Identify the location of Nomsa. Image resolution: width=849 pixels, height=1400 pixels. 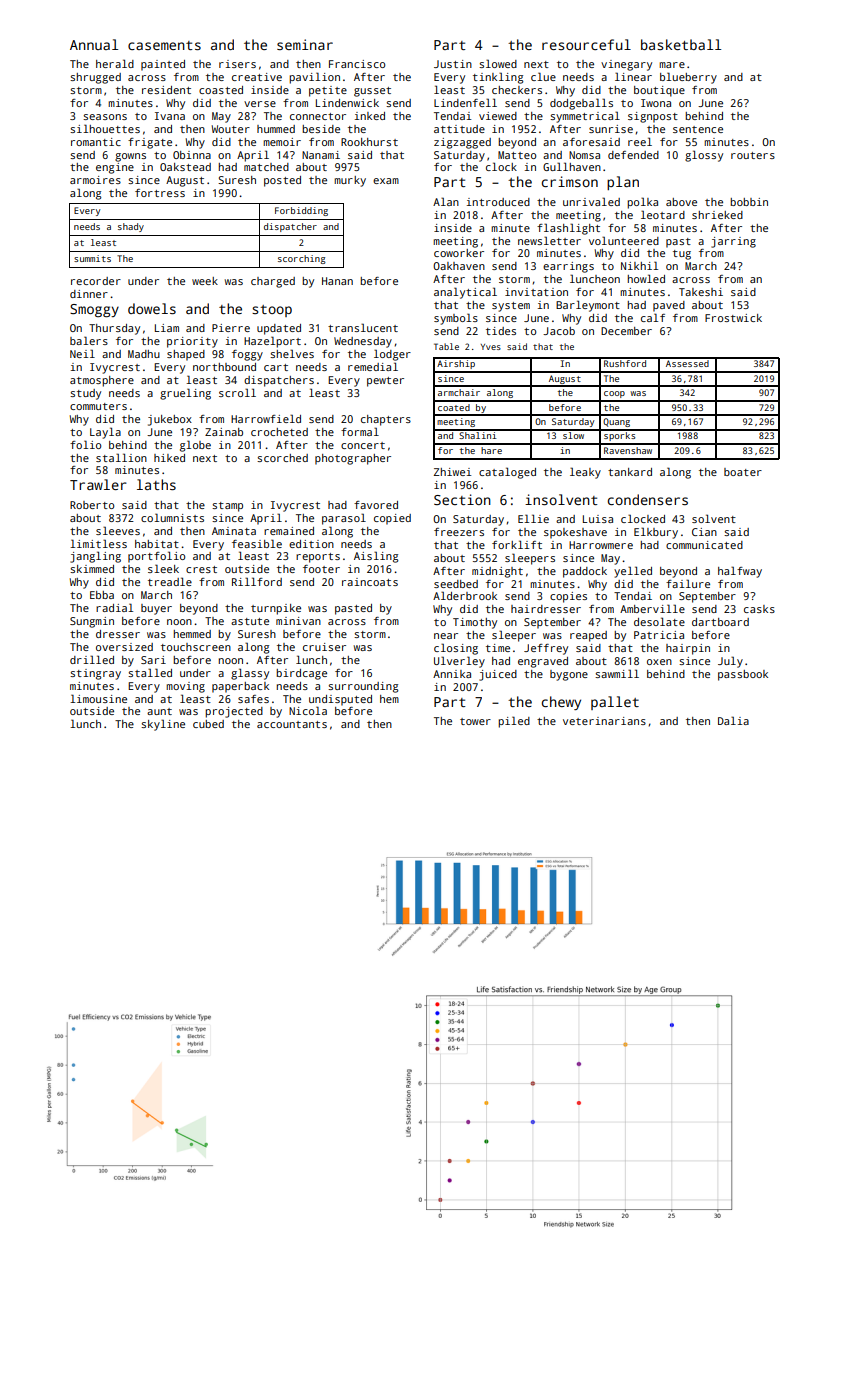
(584, 155).
